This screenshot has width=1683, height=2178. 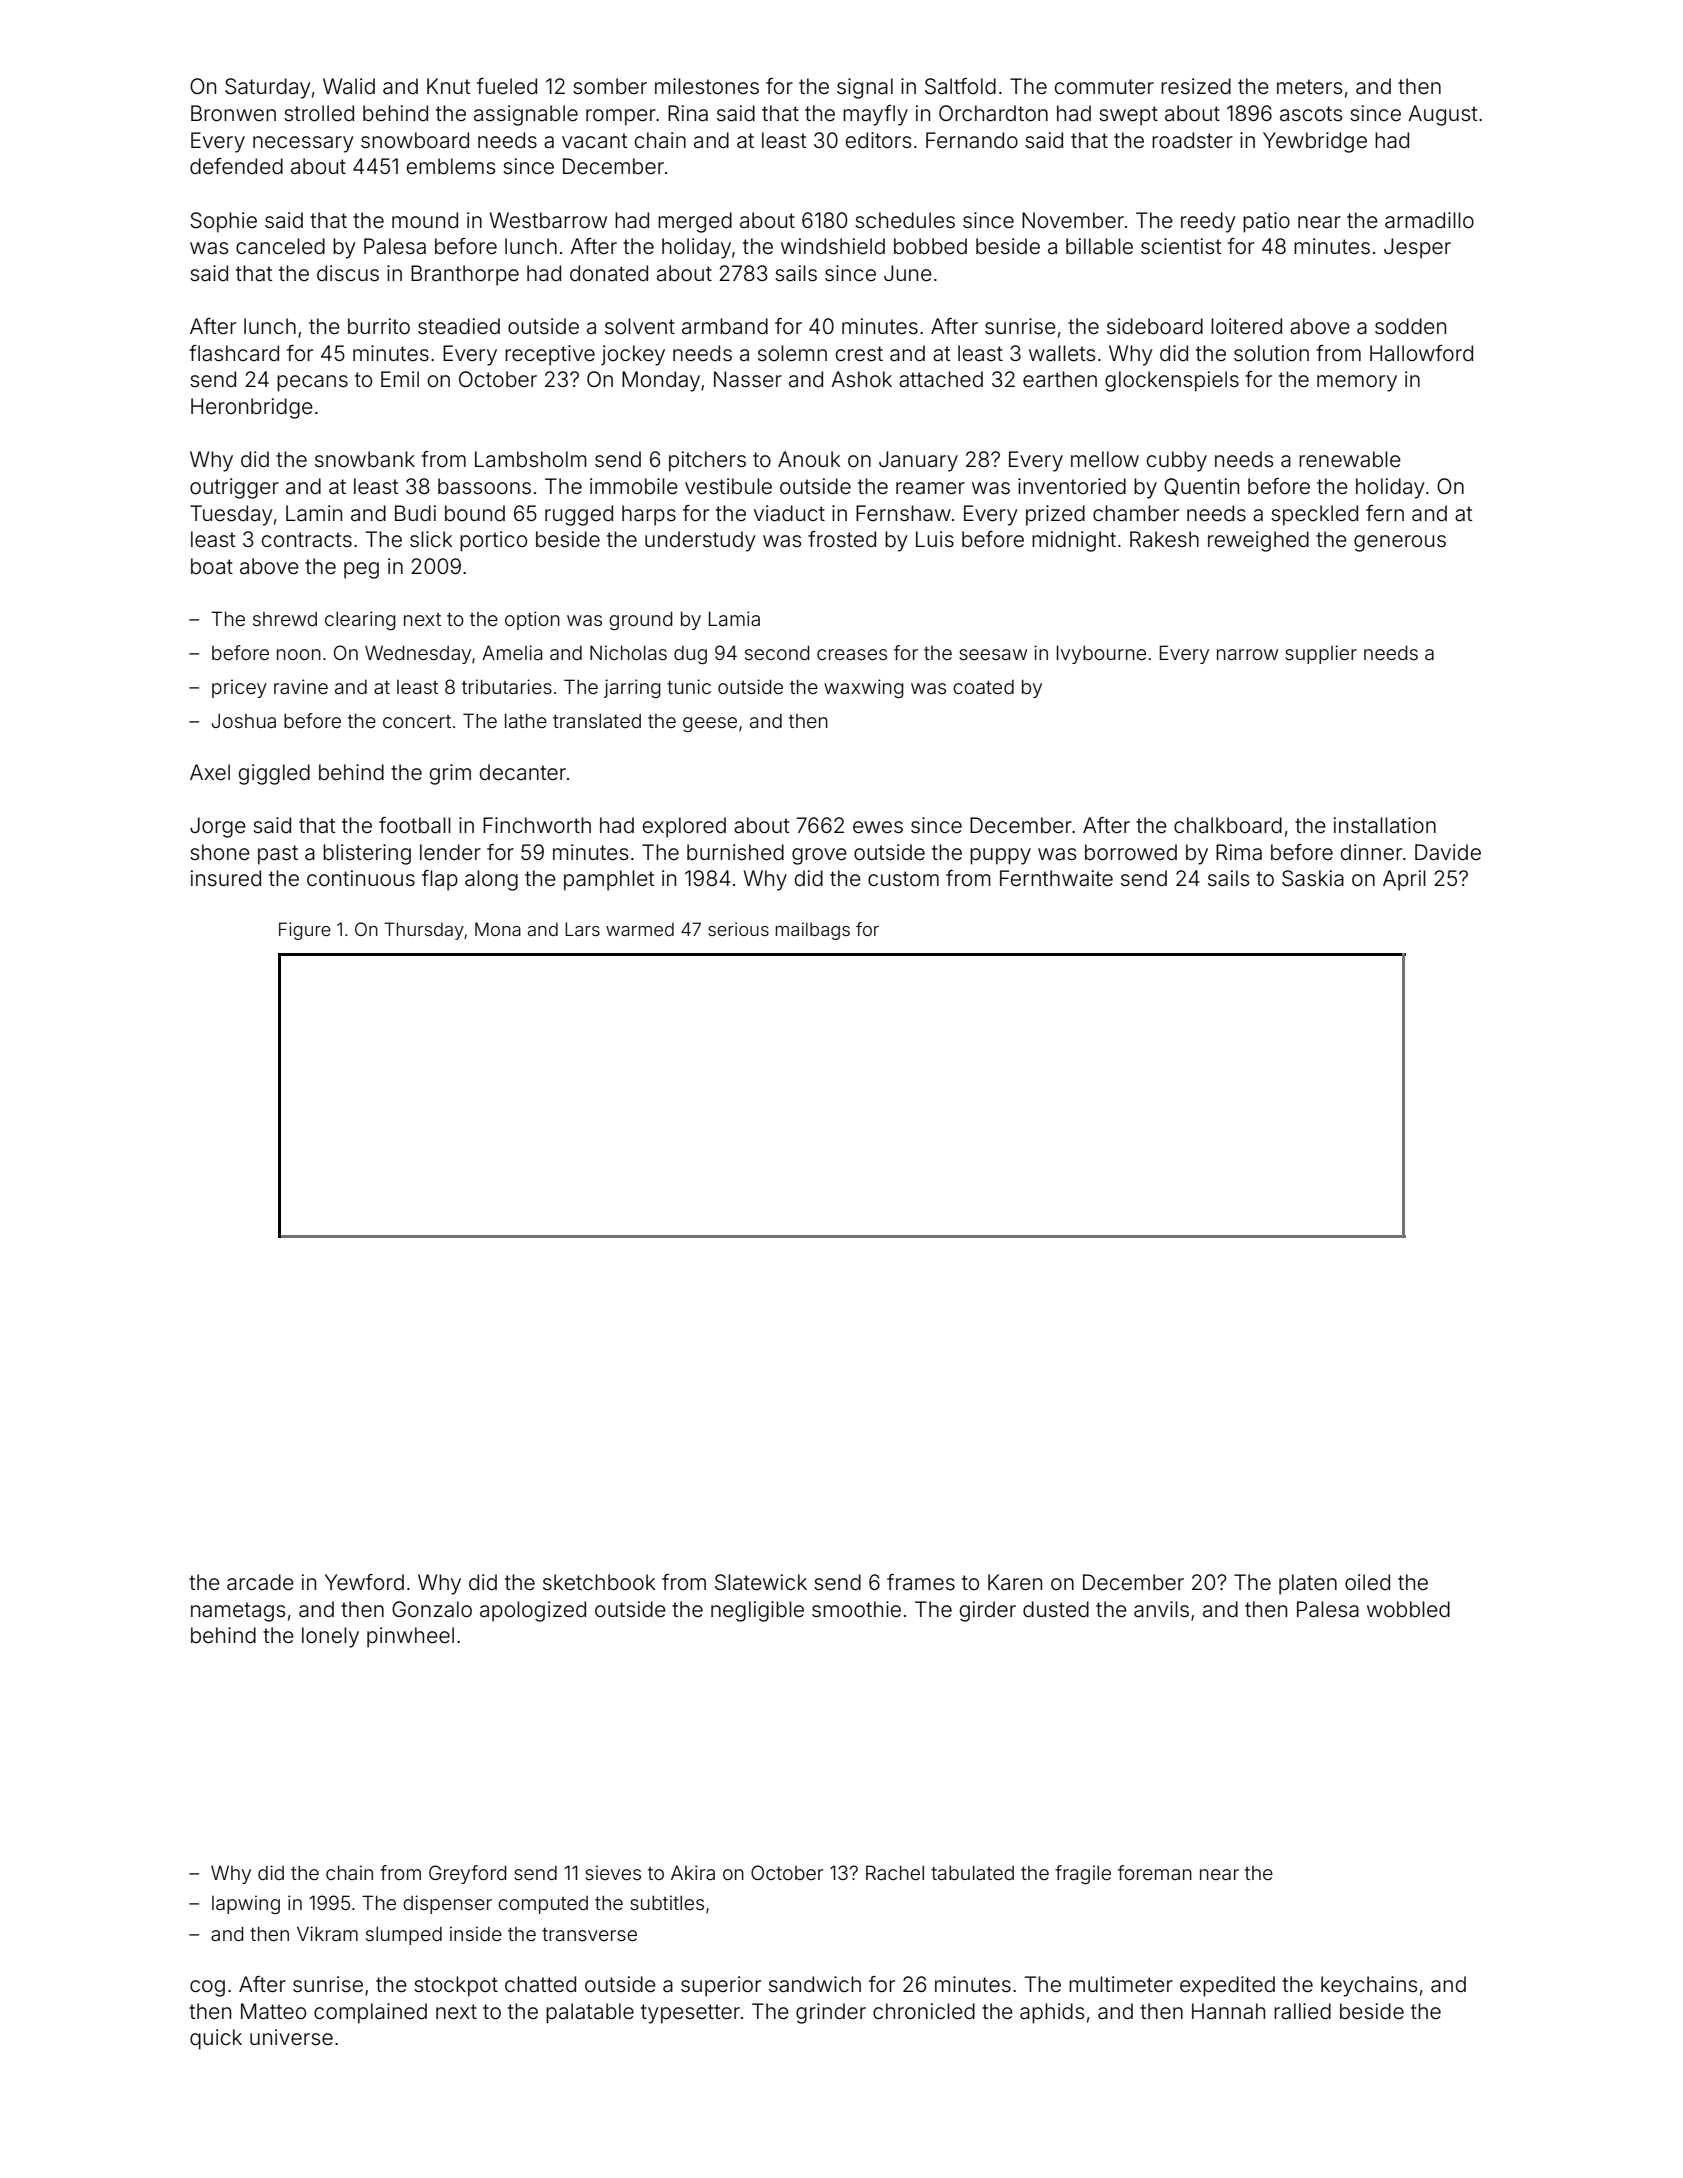 What do you see at coordinates (548, 220) in the screenshot?
I see `Westbarrow` at bounding box center [548, 220].
